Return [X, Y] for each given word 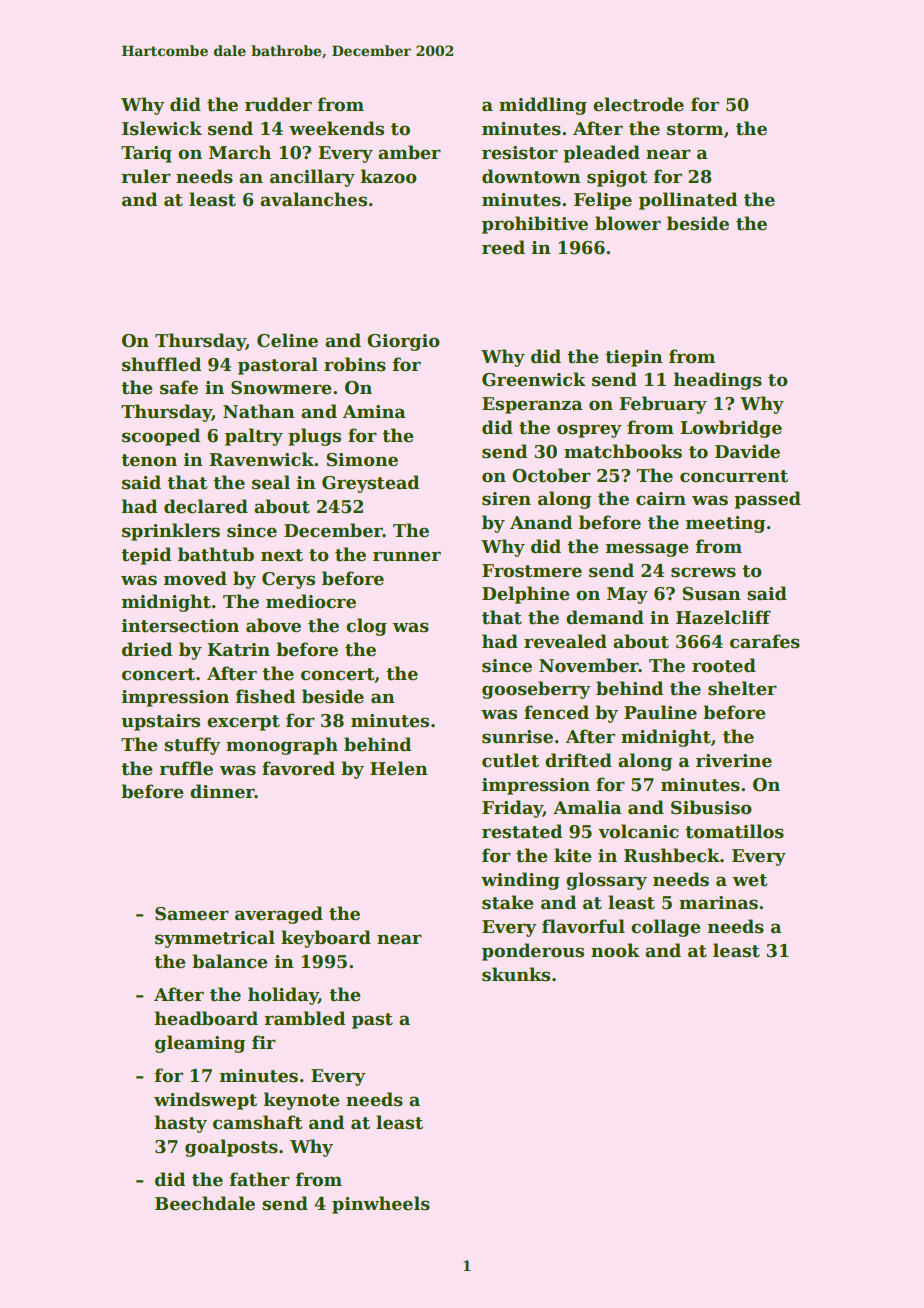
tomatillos [734, 831]
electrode [638, 104]
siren [506, 499]
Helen [399, 768]
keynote [302, 1101]
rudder [278, 104]
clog [366, 627]
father [259, 1179]
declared [206, 506]
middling [543, 106]
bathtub [216, 554]
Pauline [660, 712]
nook [615, 950]
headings [718, 381]
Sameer [192, 914]
